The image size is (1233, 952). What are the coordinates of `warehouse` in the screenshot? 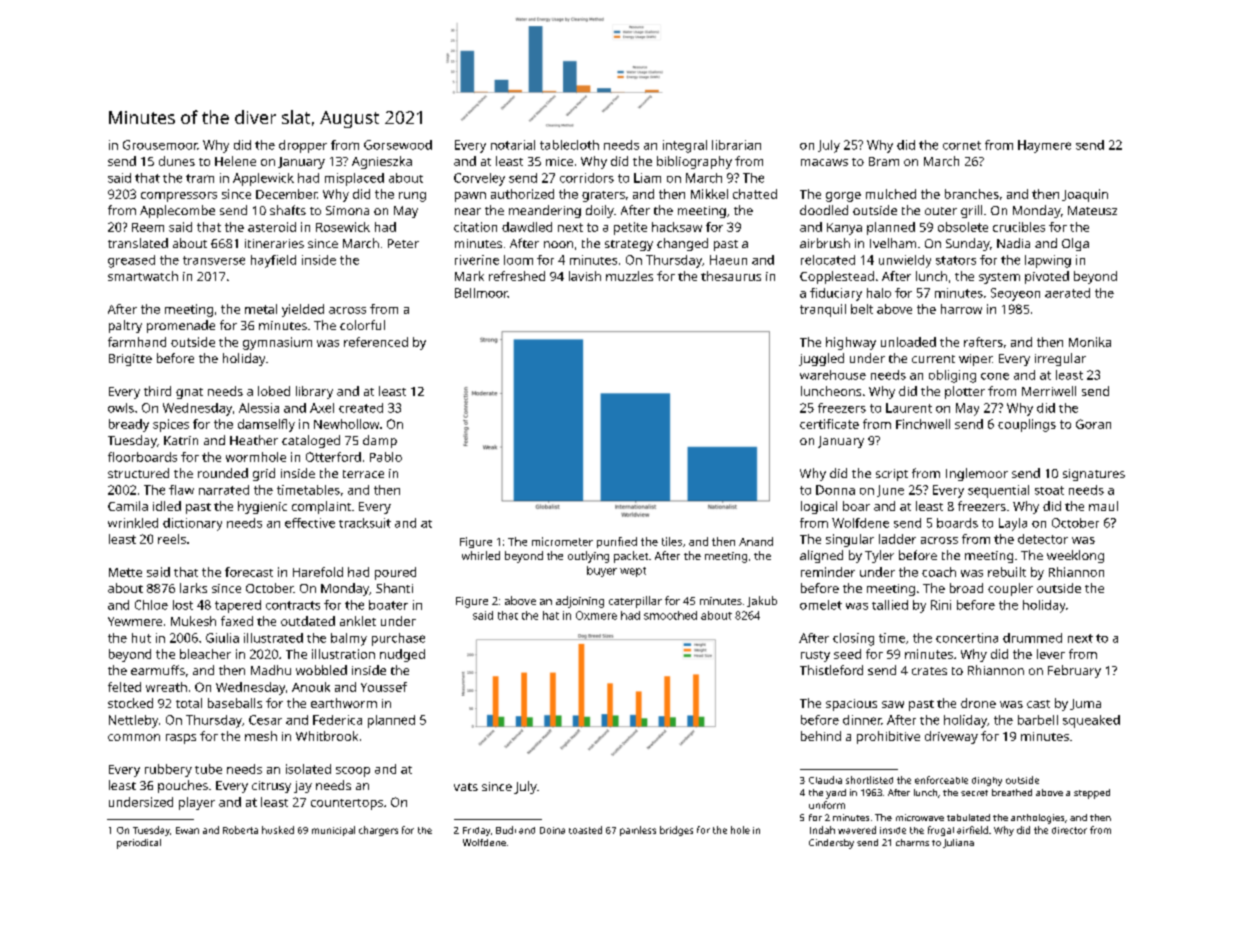 It's located at (833, 375).
